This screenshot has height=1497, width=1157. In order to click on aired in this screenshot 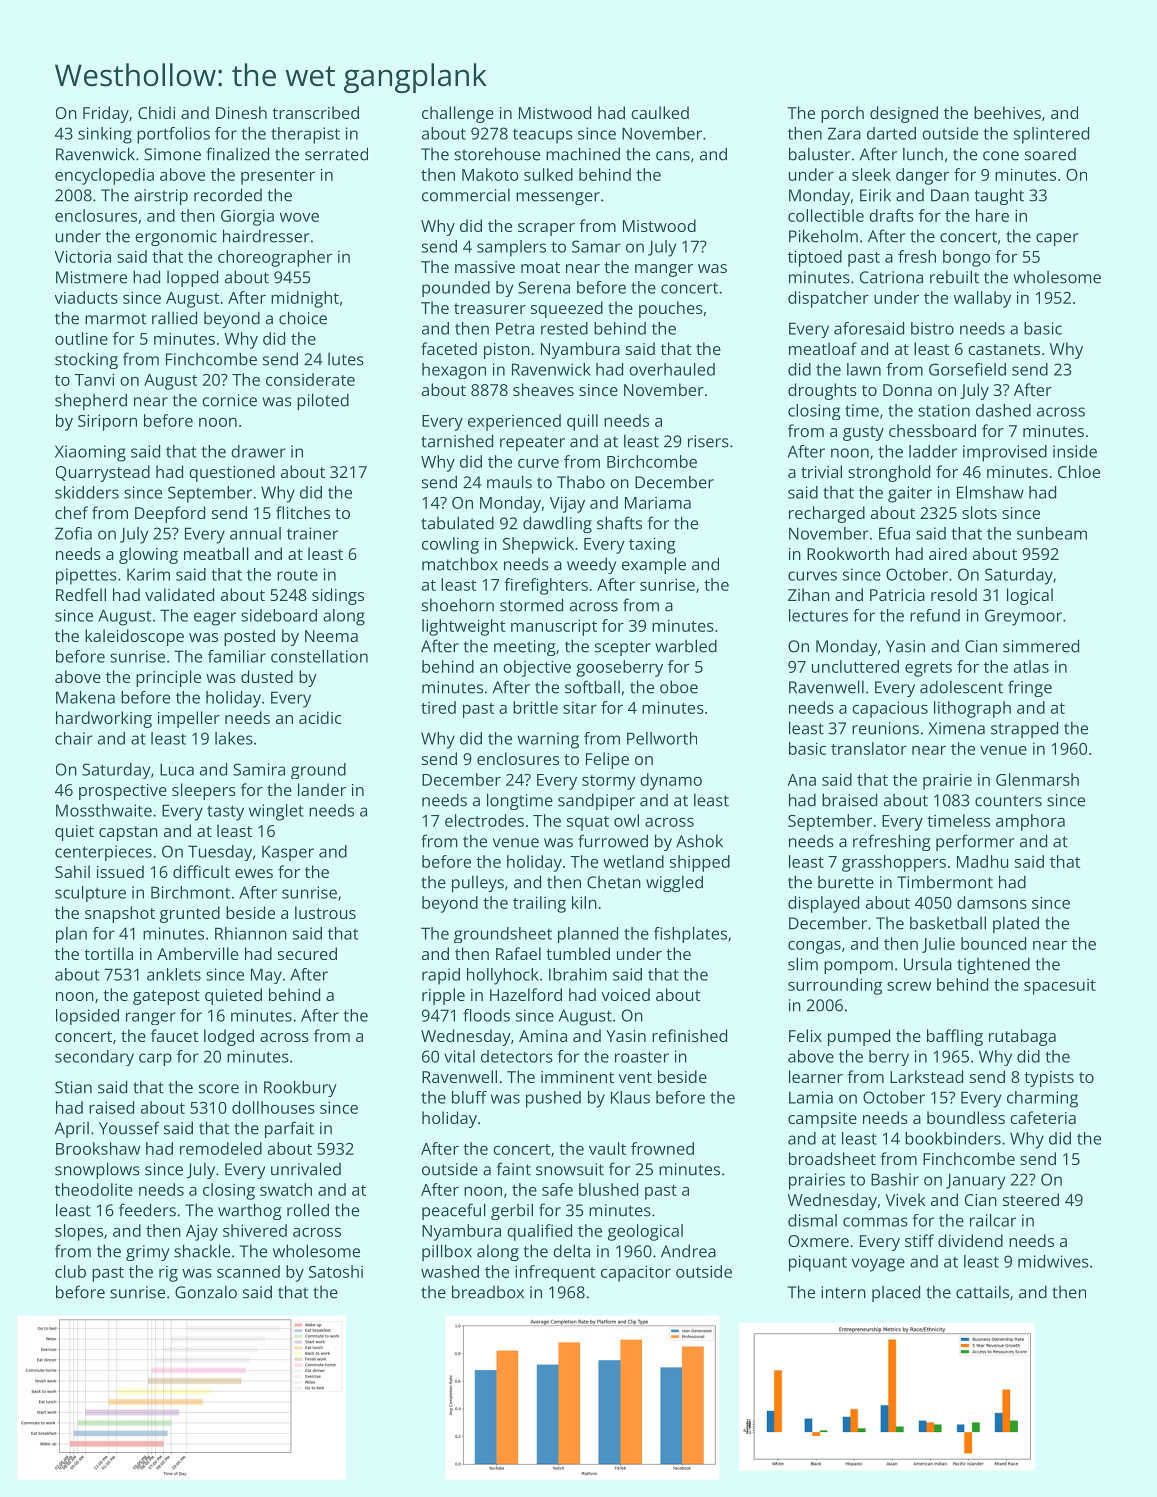, I will do `click(948, 553)`.
